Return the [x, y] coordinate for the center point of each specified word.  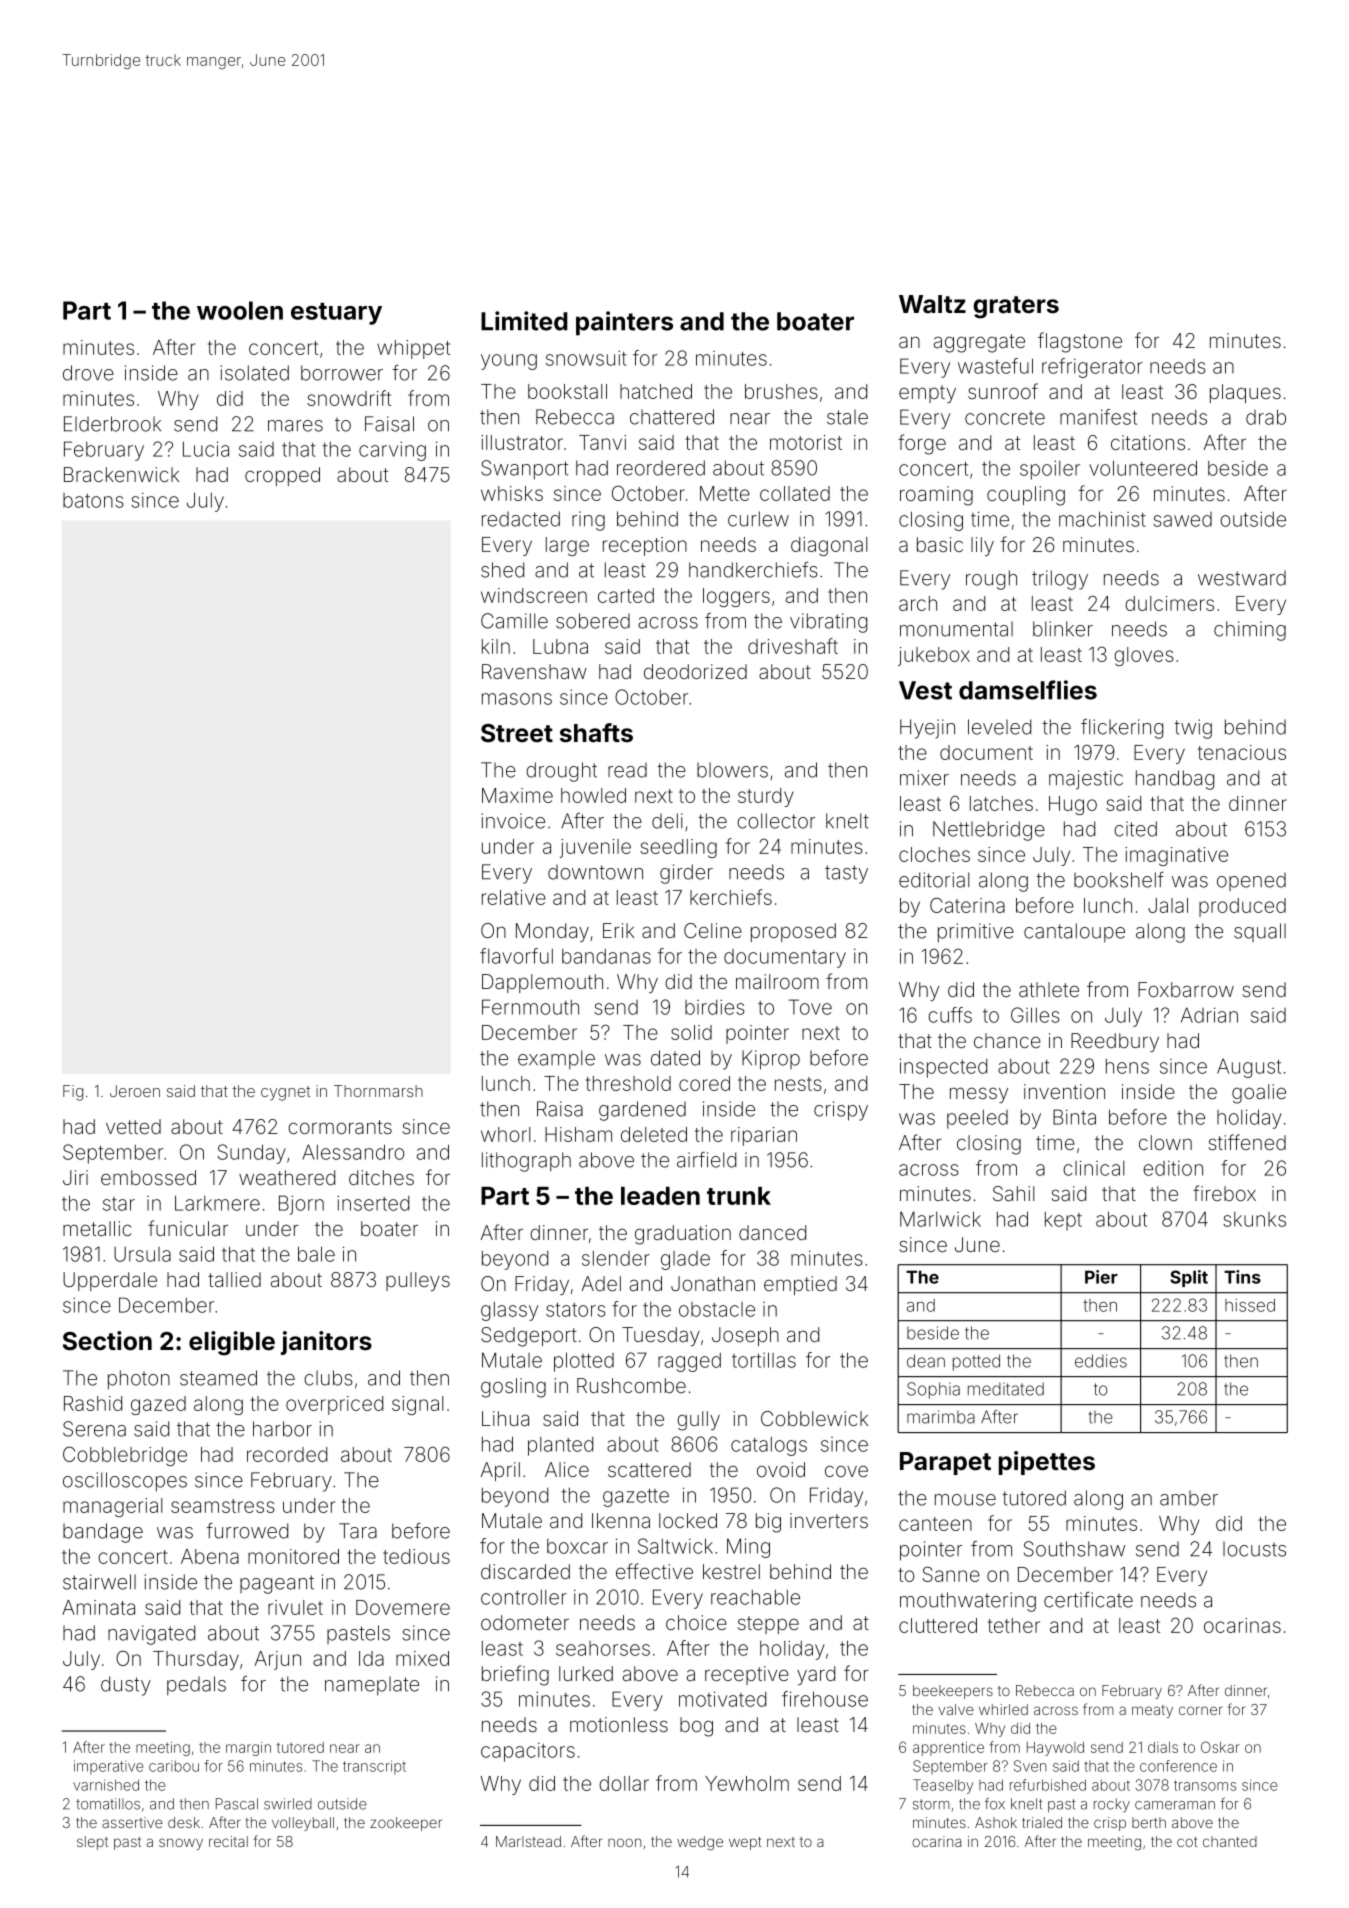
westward [1242, 578]
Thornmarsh [378, 1091]
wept [745, 1843]
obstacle [717, 1309]
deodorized [695, 671]
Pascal [237, 1804]
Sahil [1013, 1193]
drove [88, 373]
